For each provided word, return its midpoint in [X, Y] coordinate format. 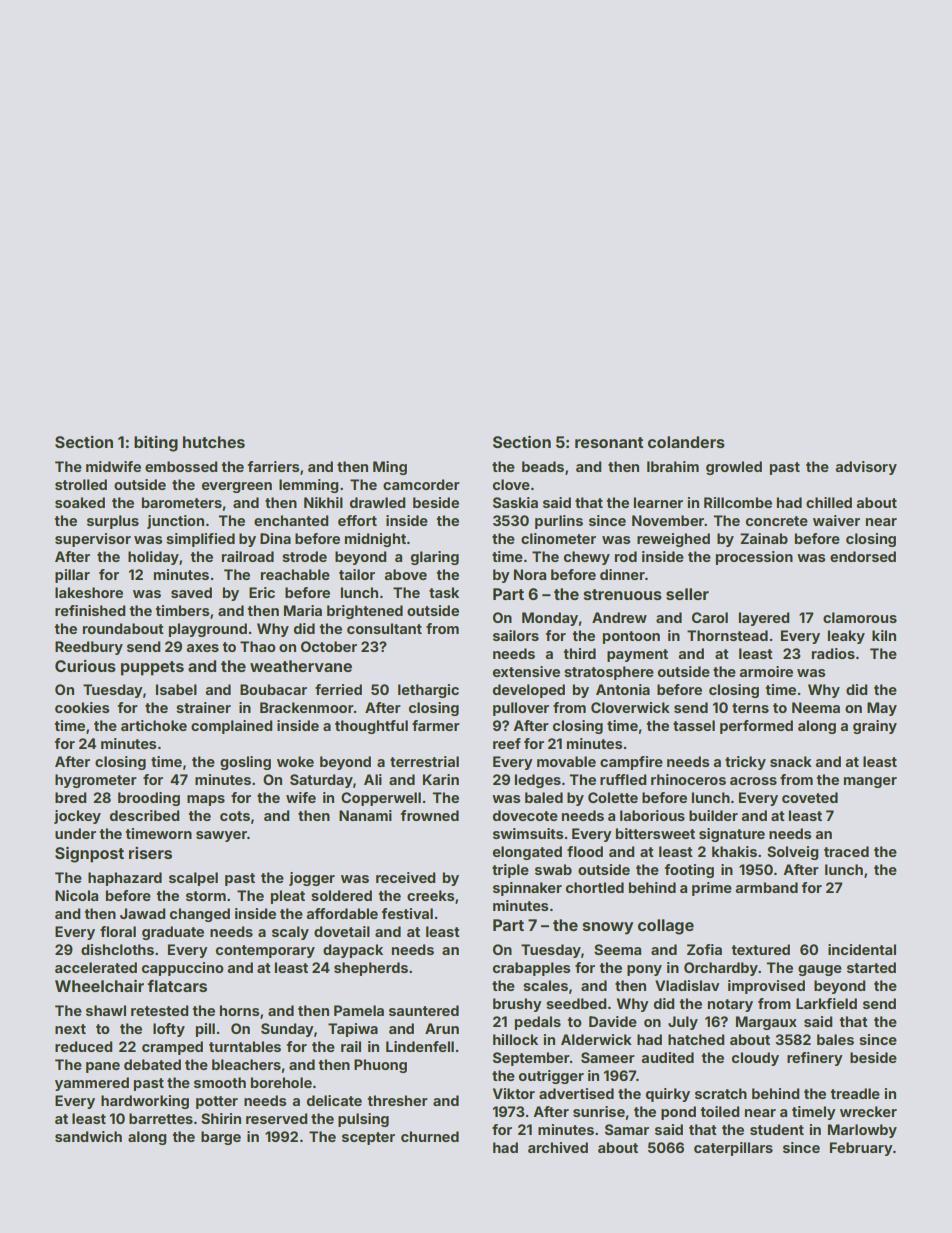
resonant [609, 442]
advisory [866, 468]
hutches [214, 442]
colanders [686, 442]
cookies [82, 707]
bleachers [246, 1064]
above [405, 574]
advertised [576, 1093]
